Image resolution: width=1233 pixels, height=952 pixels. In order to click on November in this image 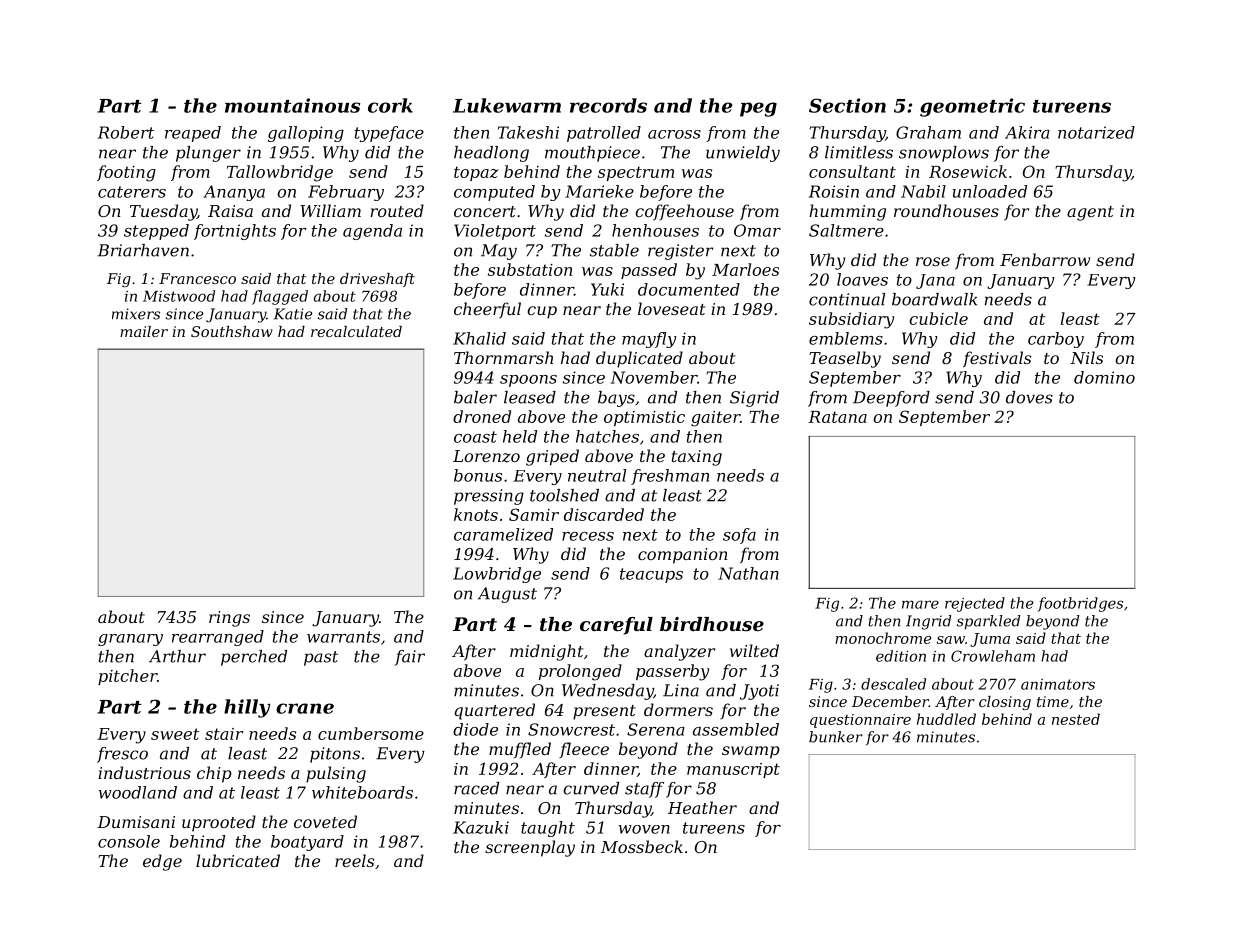, I will do `click(653, 377)`.
